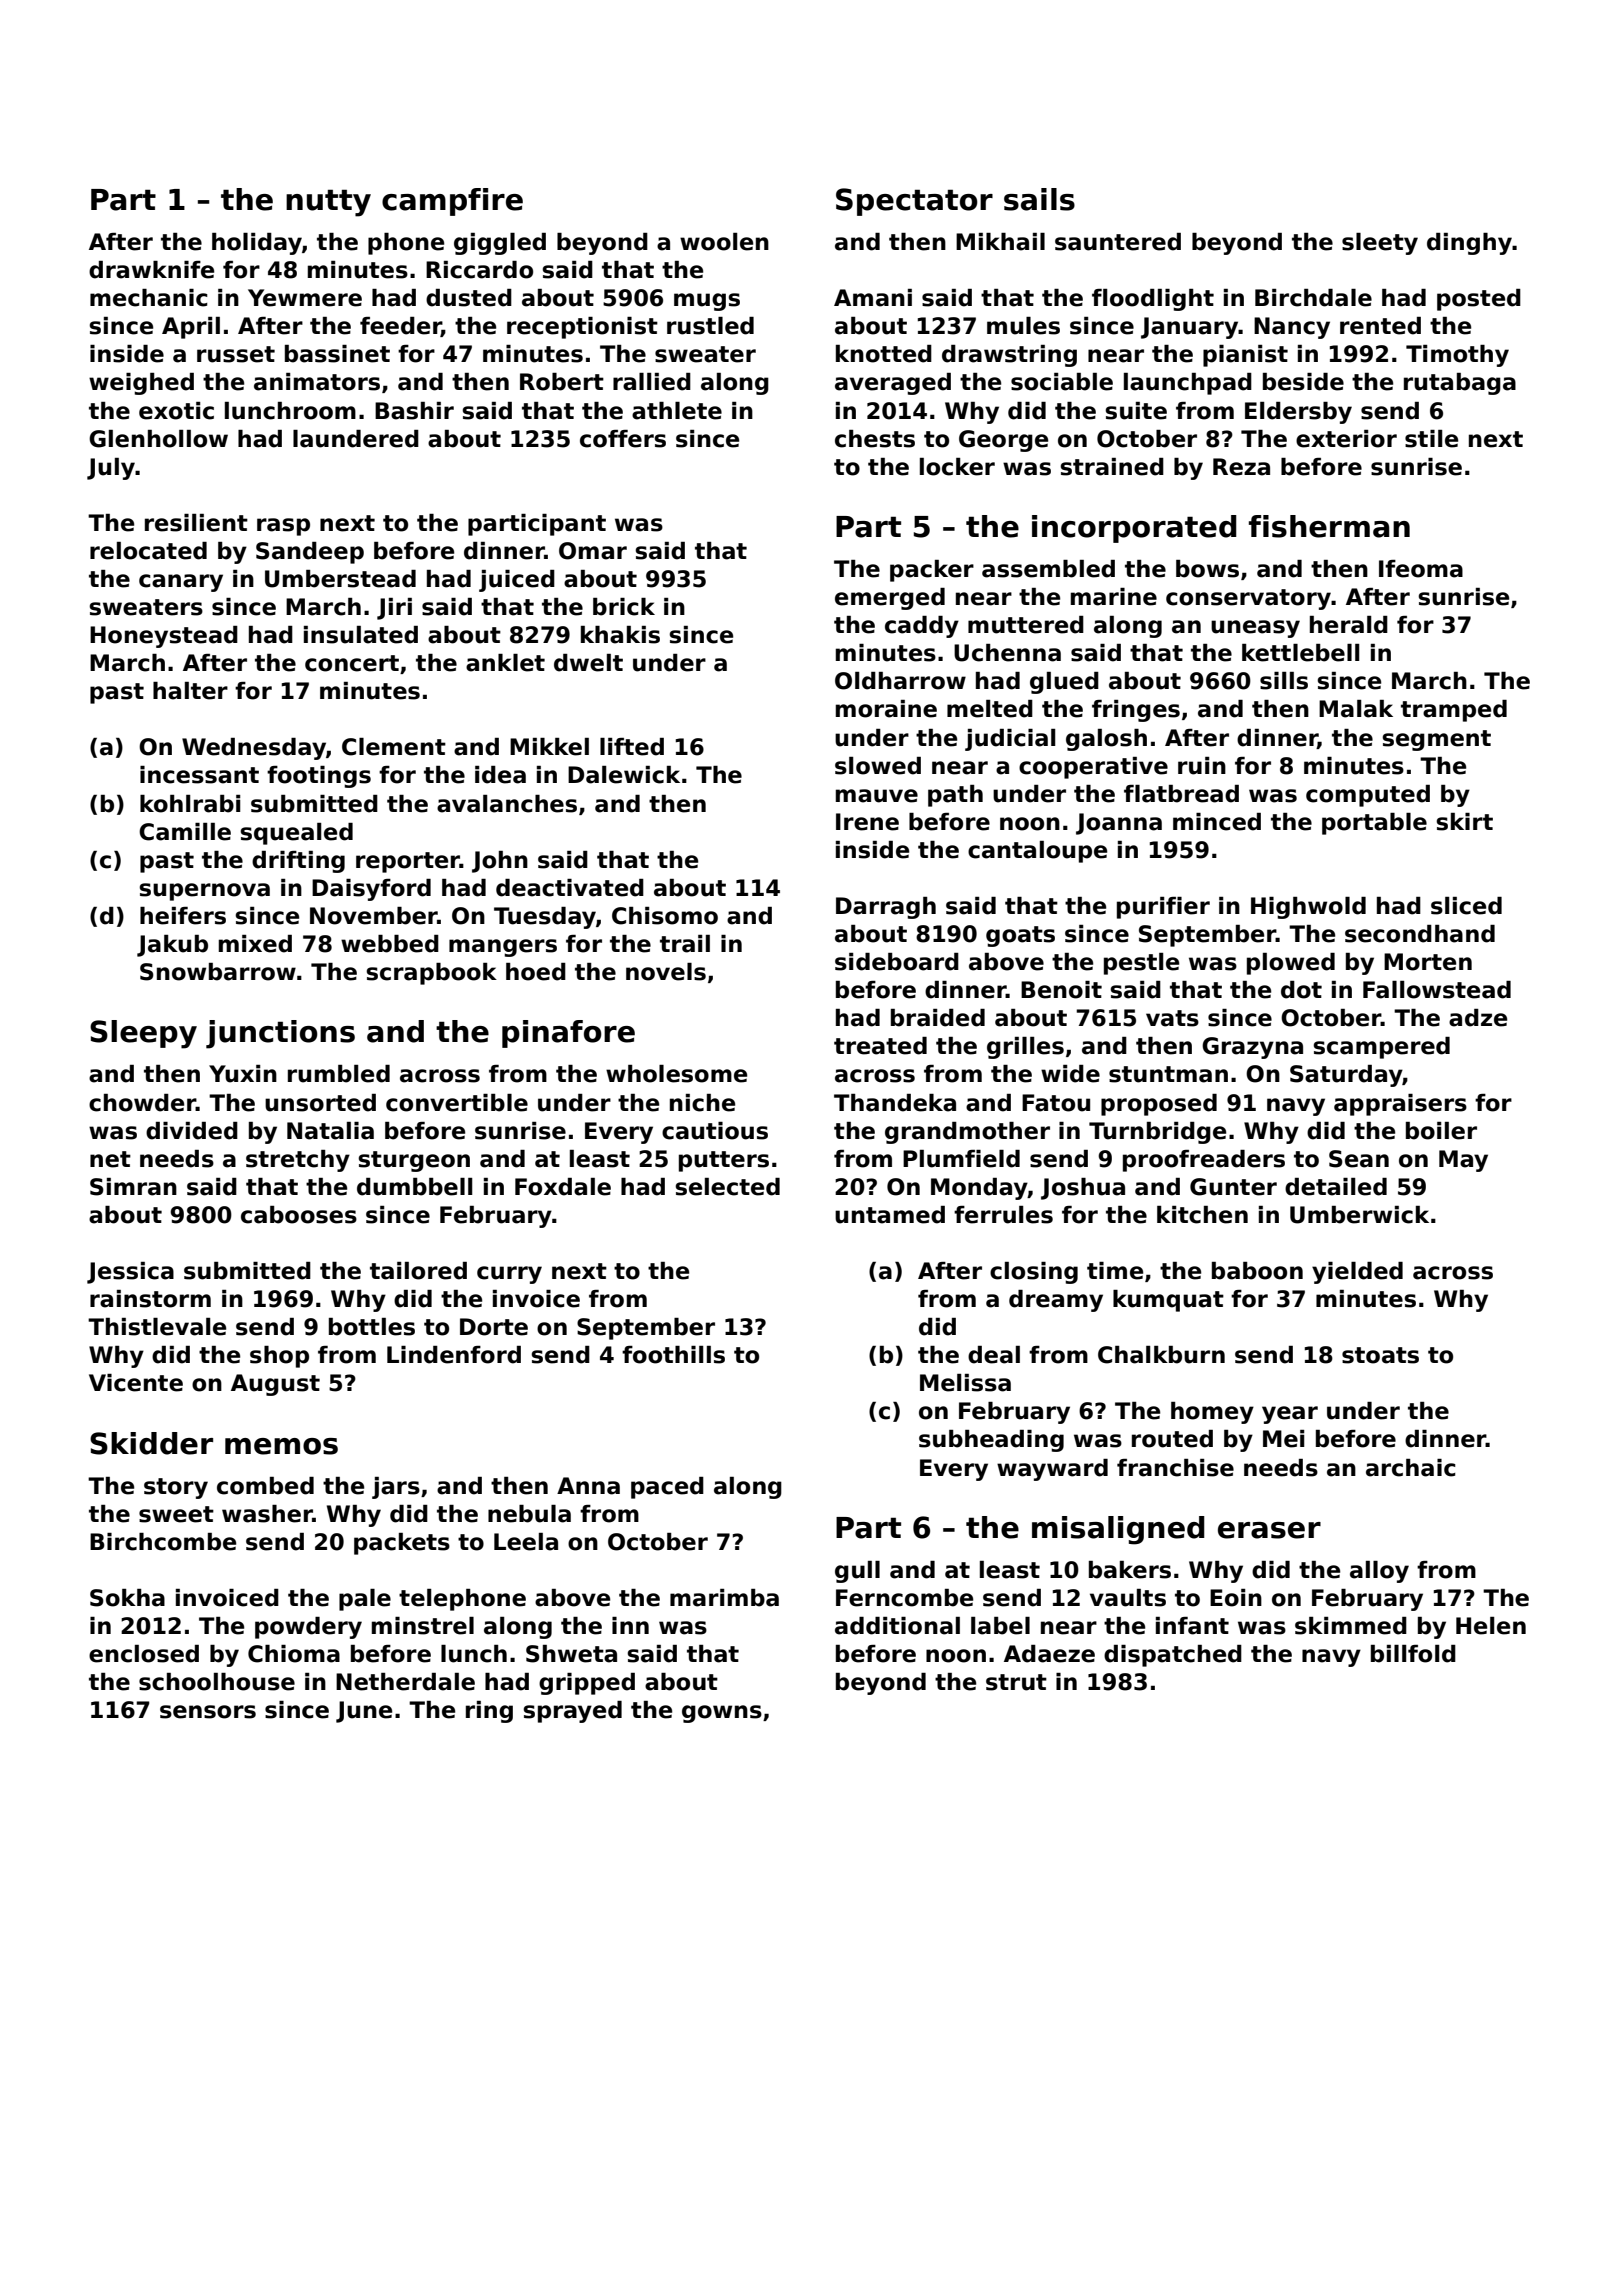 Image resolution: width=1620 pixels, height=2292 pixels. I want to click on gull, so click(857, 1572).
